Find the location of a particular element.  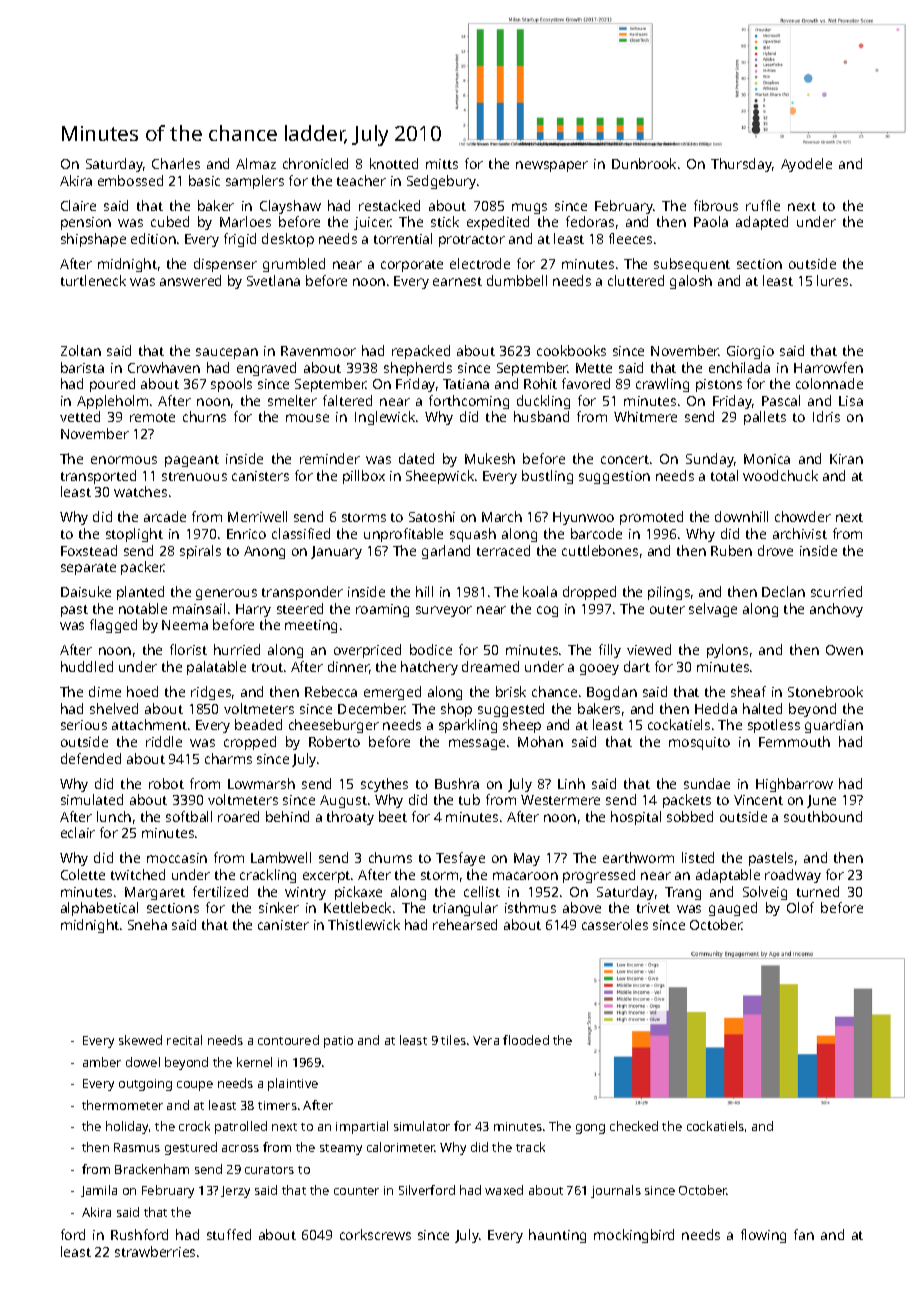

saucepan is located at coordinates (227, 353).
